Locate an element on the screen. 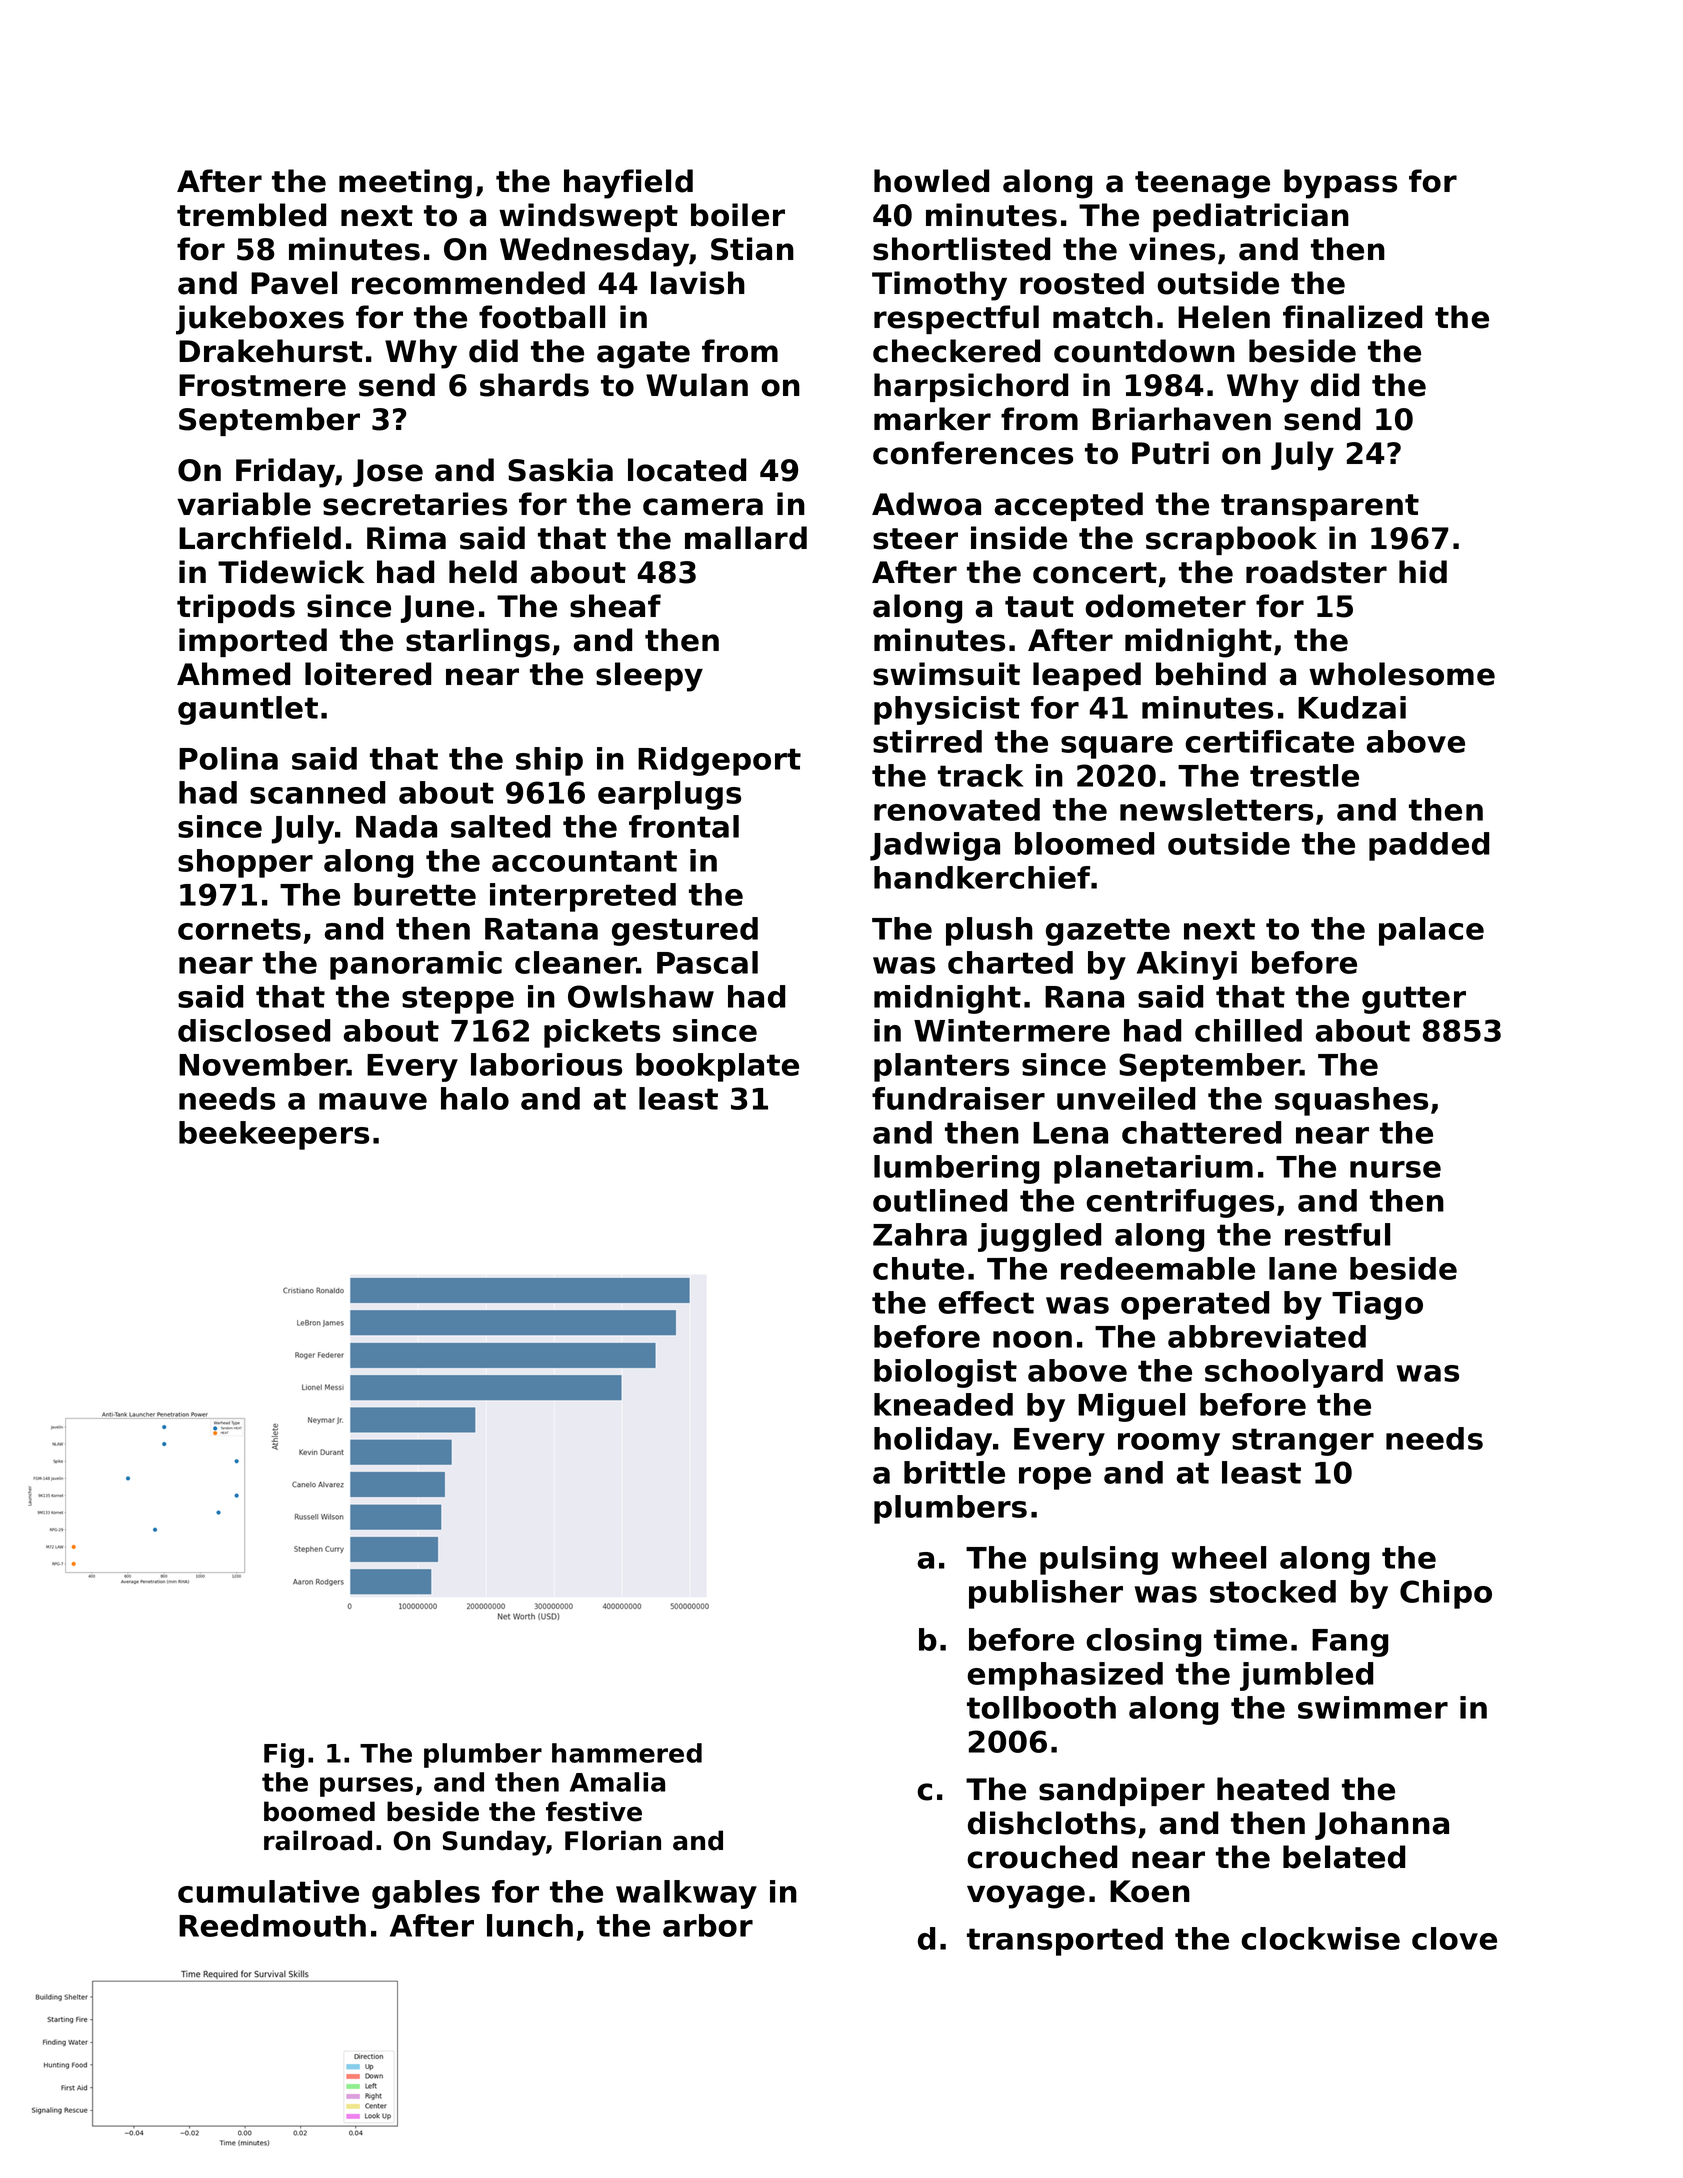  jukeboxes is located at coordinates (260, 320).
